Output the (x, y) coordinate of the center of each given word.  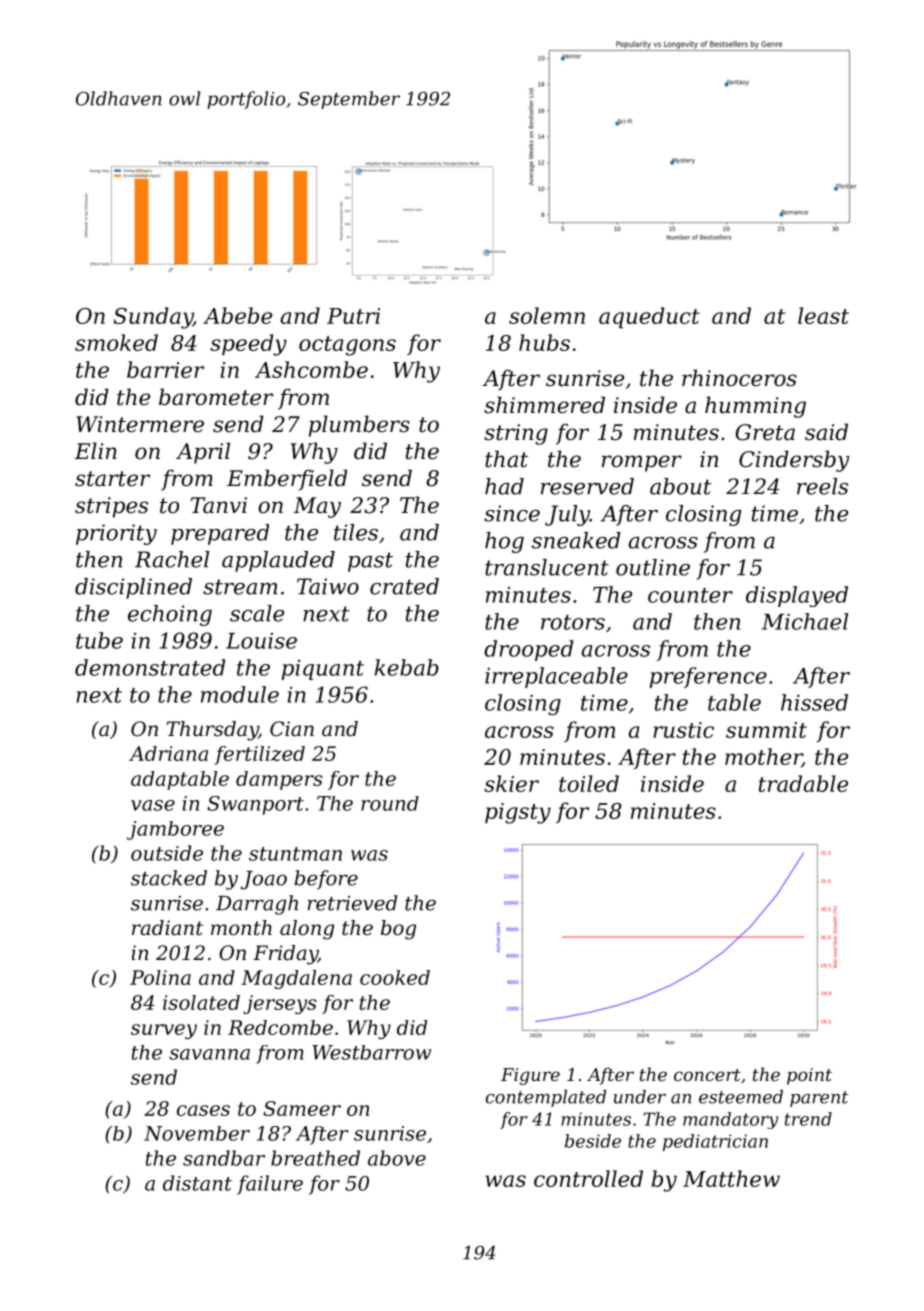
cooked (395, 977)
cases (203, 1110)
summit (766, 730)
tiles (356, 532)
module (240, 694)
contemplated (546, 1098)
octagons (347, 346)
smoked (116, 342)
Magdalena (296, 979)
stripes (111, 507)
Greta (765, 432)
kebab (407, 667)
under (640, 1097)
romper (642, 463)
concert (707, 1075)
